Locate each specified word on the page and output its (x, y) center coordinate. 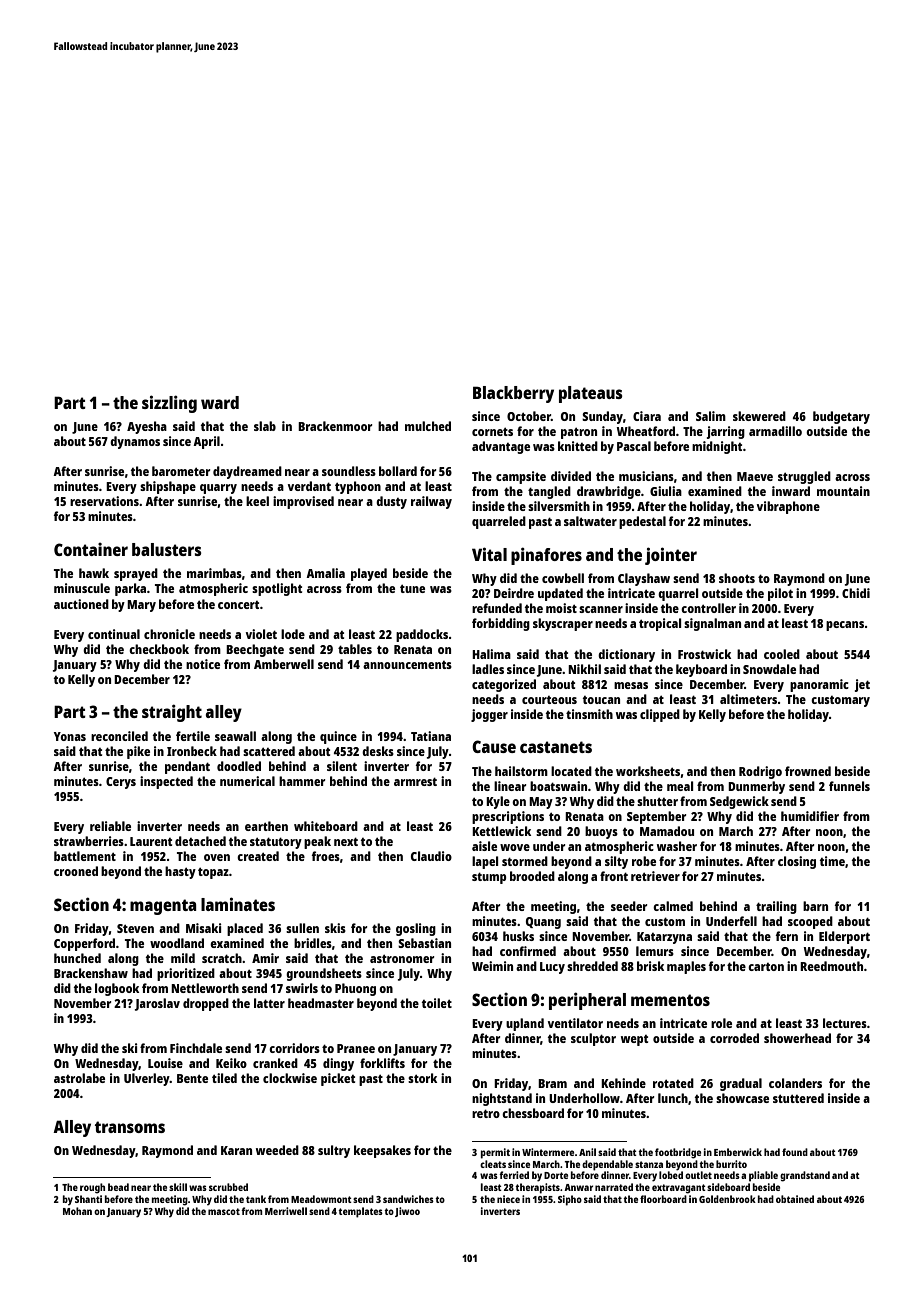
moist (561, 608)
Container (91, 549)
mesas (631, 685)
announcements (407, 665)
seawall (235, 736)
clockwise (290, 1078)
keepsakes (382, 1151)
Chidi (856, 593)
